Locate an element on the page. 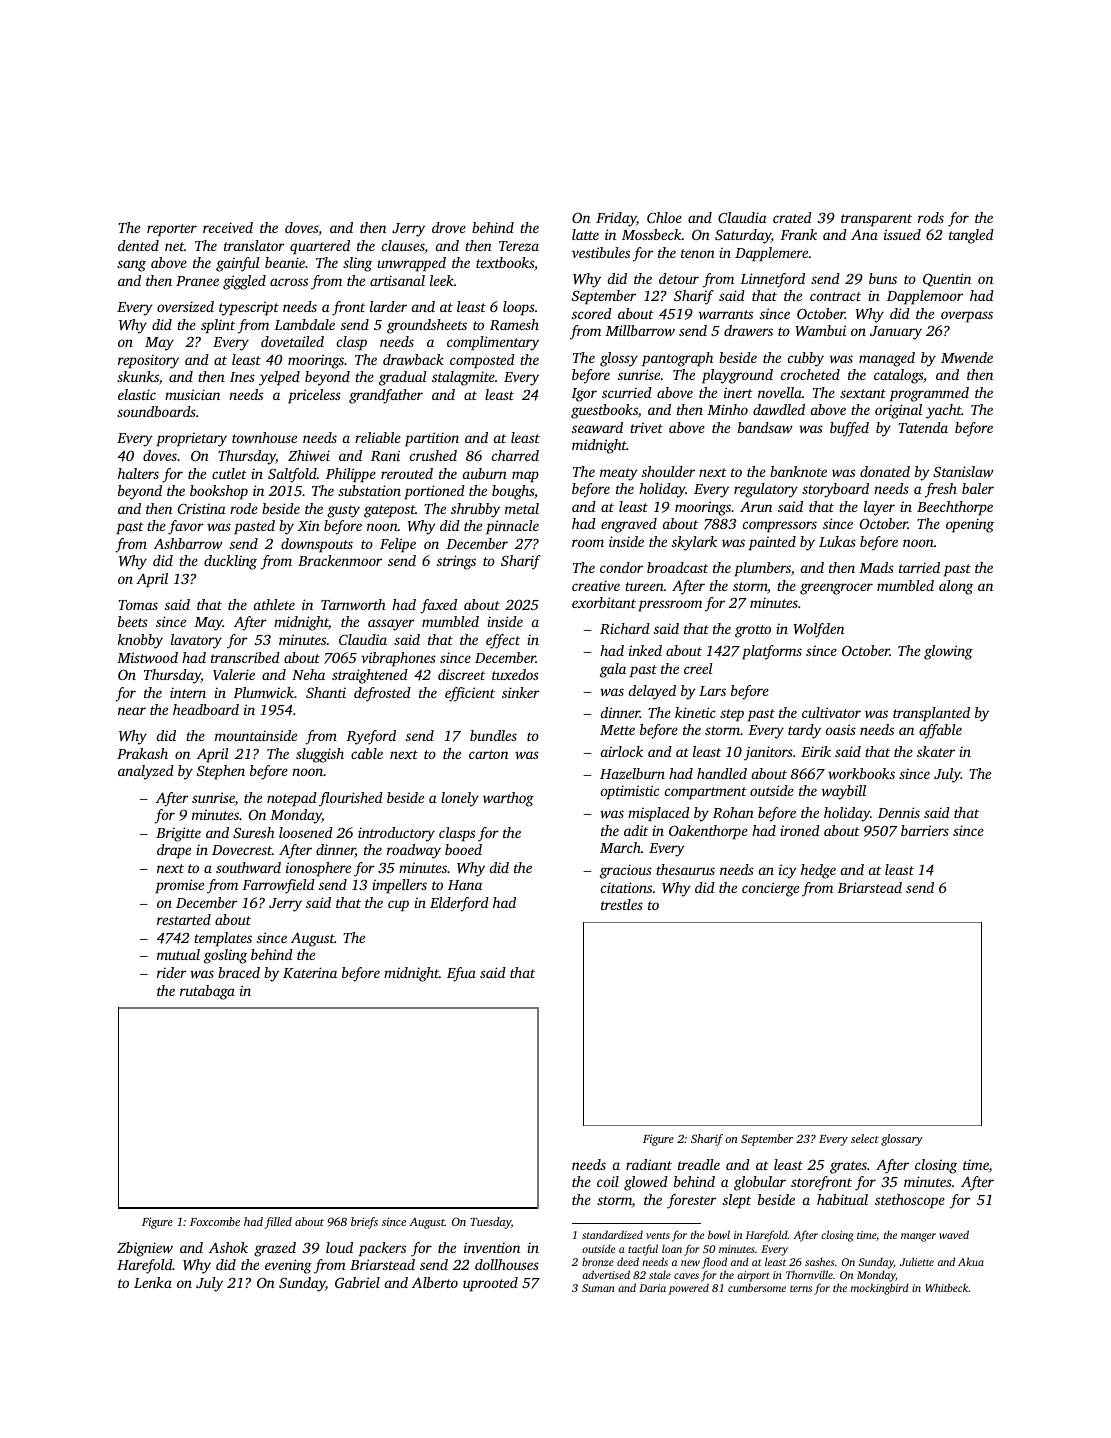 The height and width of the document is (1438, 1111). received is located at coordinates (228, 227).
